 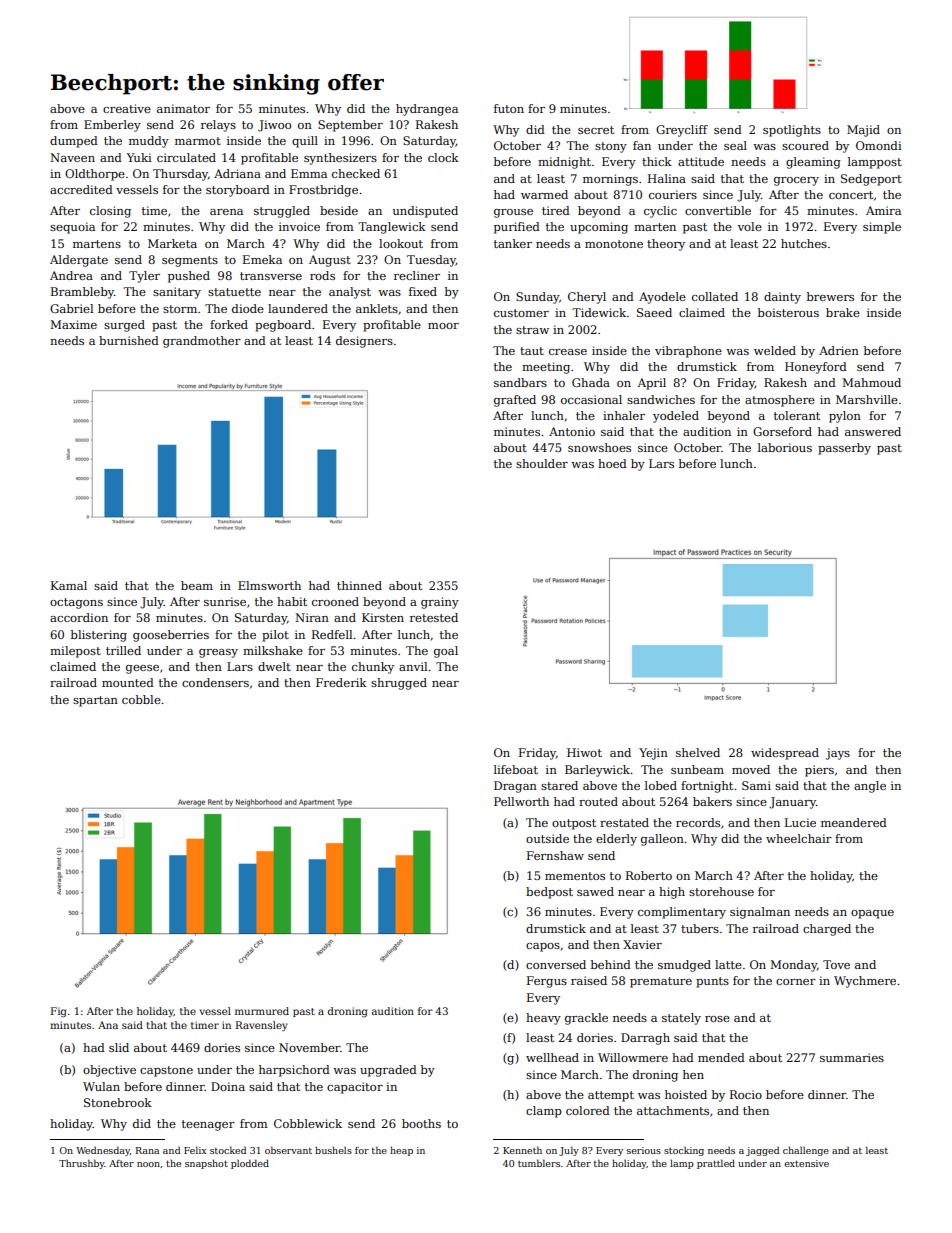 What do you see at coordinates (661, 982) in the image?
I see `premature` at bounding box center [661, 982].
